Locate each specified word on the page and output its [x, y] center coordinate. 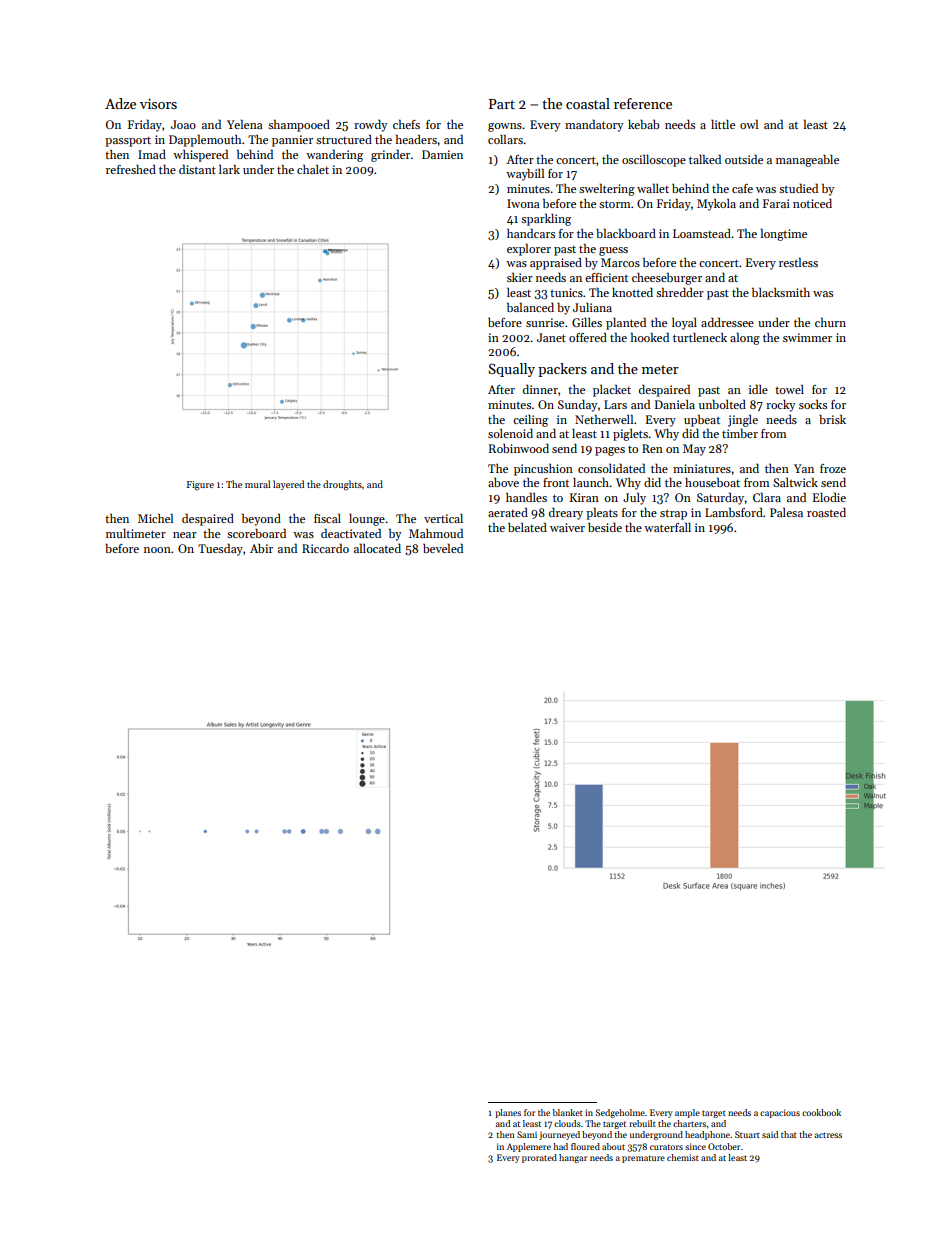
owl [749, 124]
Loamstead [702, 233]
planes [508, 1113]
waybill [525, 174]
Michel [155, 518]
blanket [568, 1112]
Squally [511, 370]
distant [197, 169]
